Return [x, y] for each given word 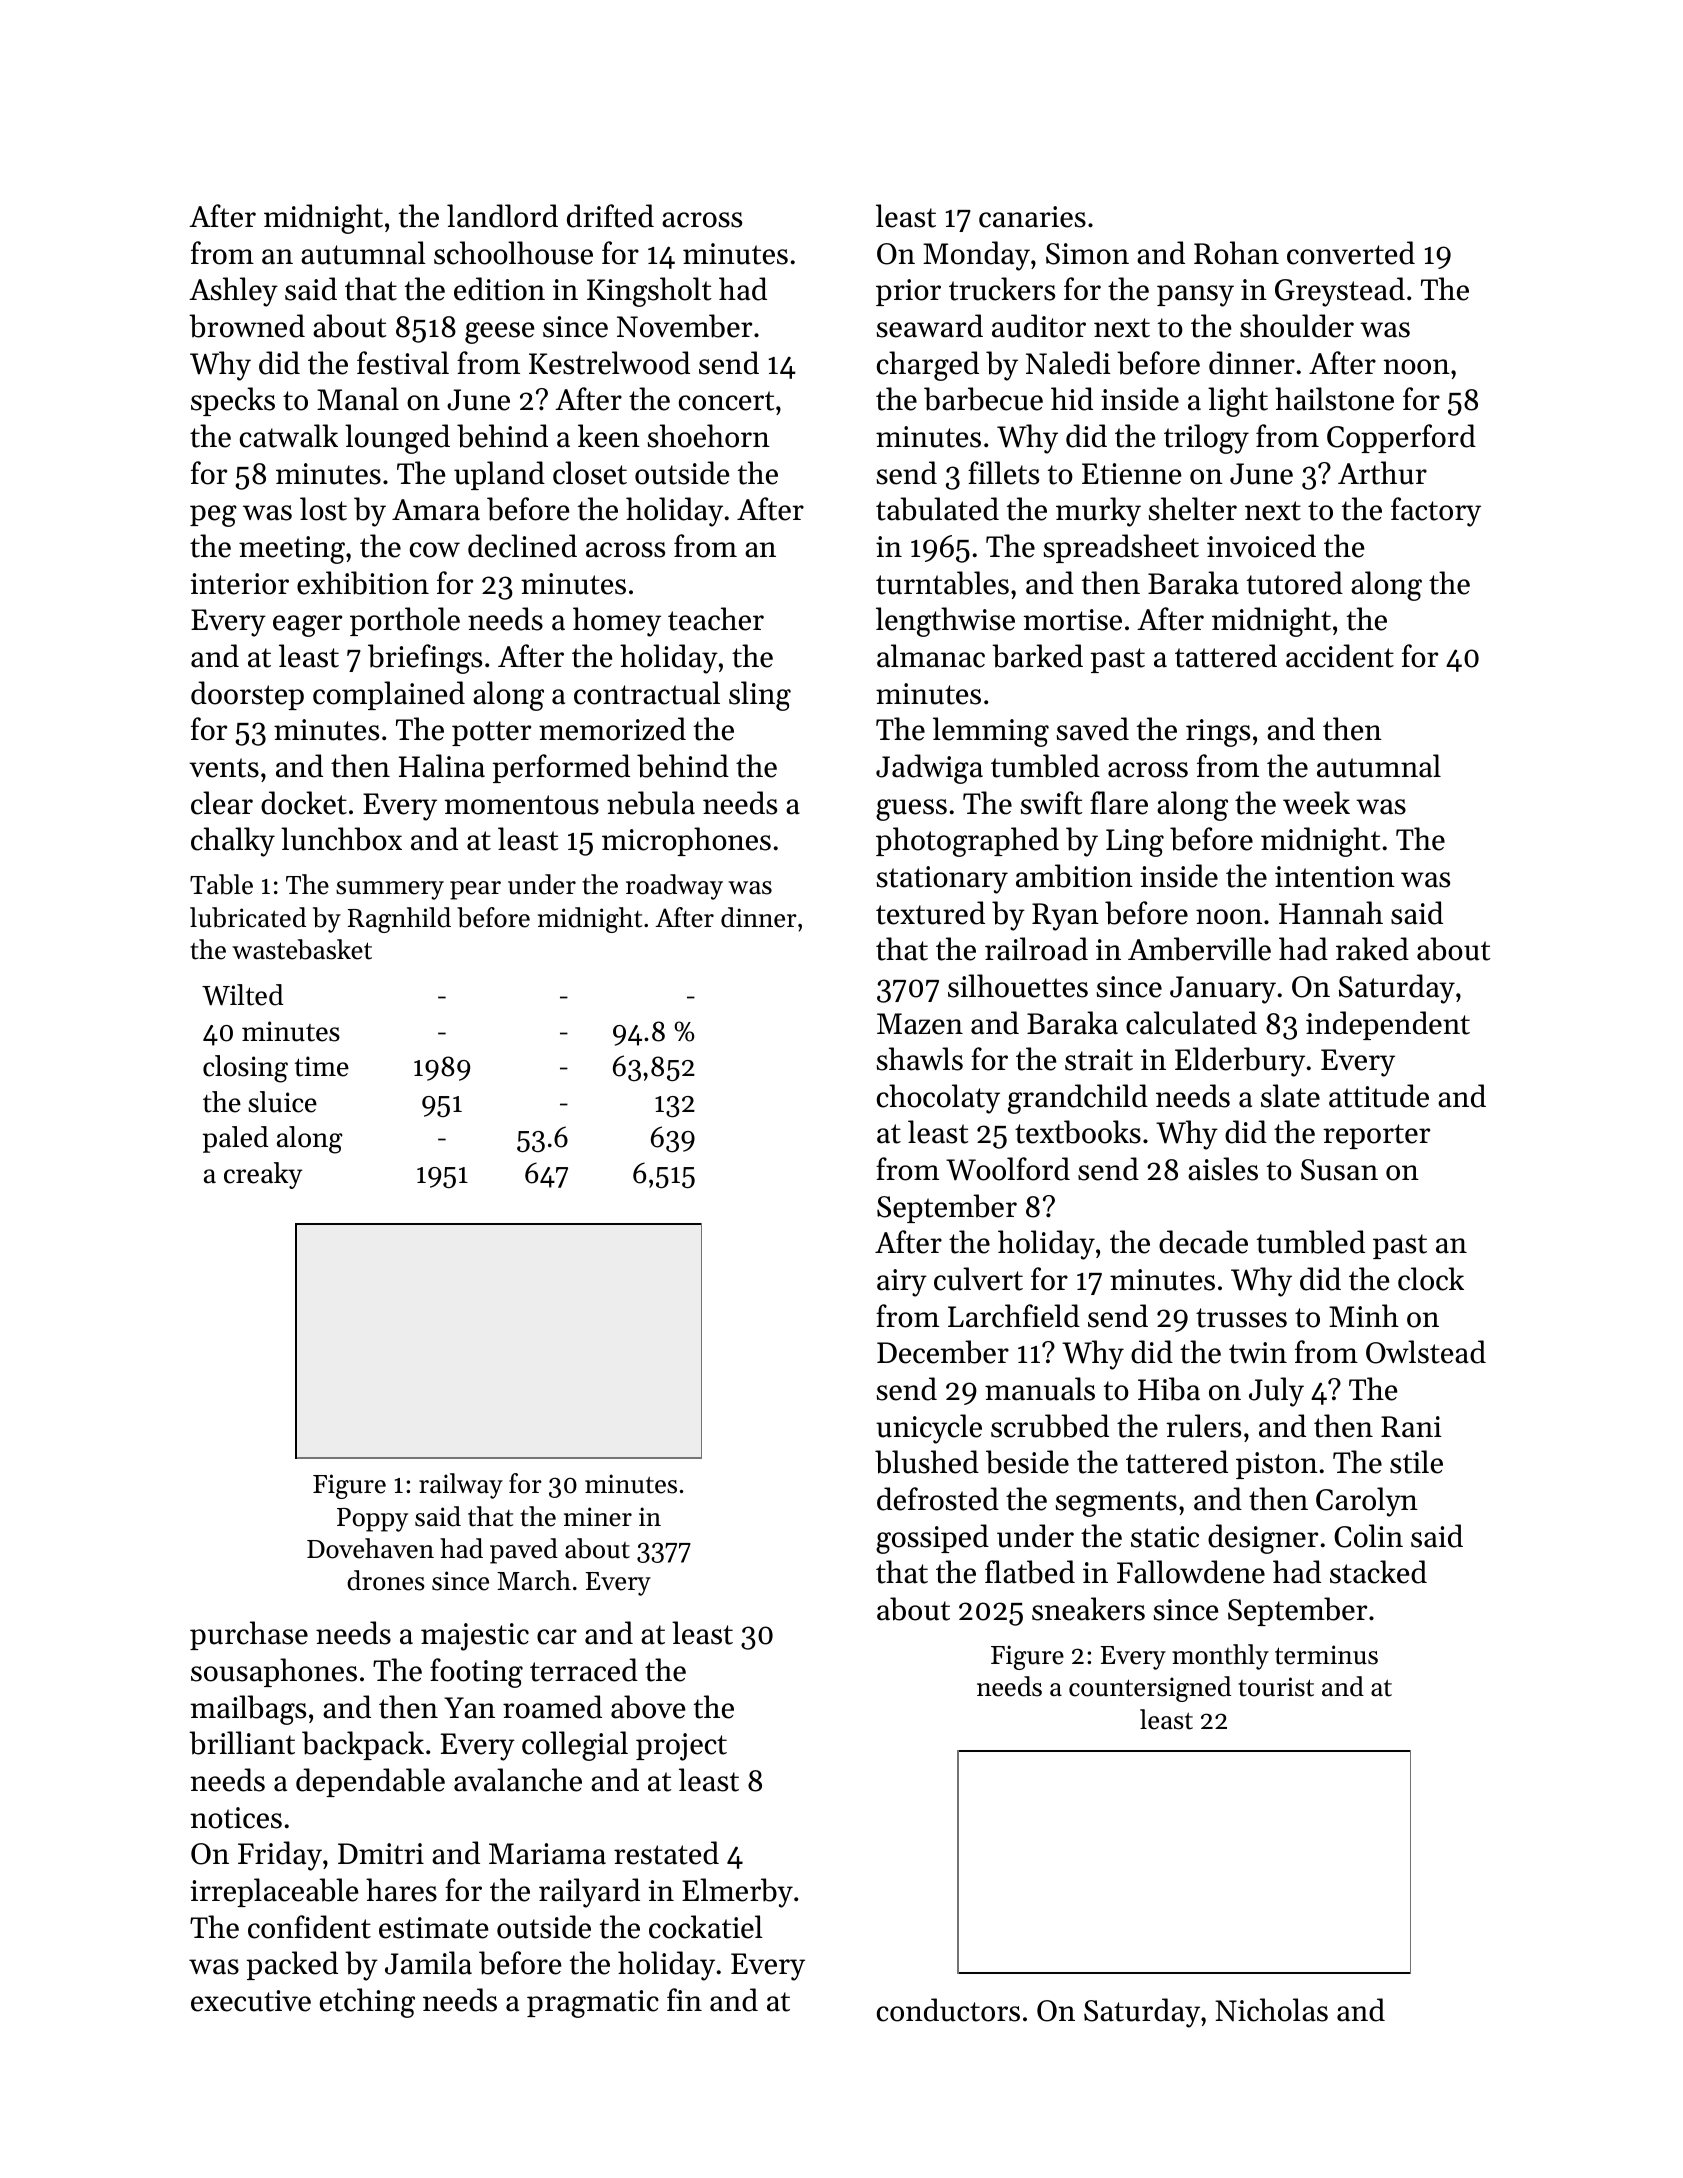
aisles [1223, 1169]
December [943, 1352]
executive [251, 2001]
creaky [263, 1175]
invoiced [1261, 546]
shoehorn [709, 436]
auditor [1039, 326]
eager [307, 626]
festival [403, 363]
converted [1351, 253]
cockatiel [706, 1927]
